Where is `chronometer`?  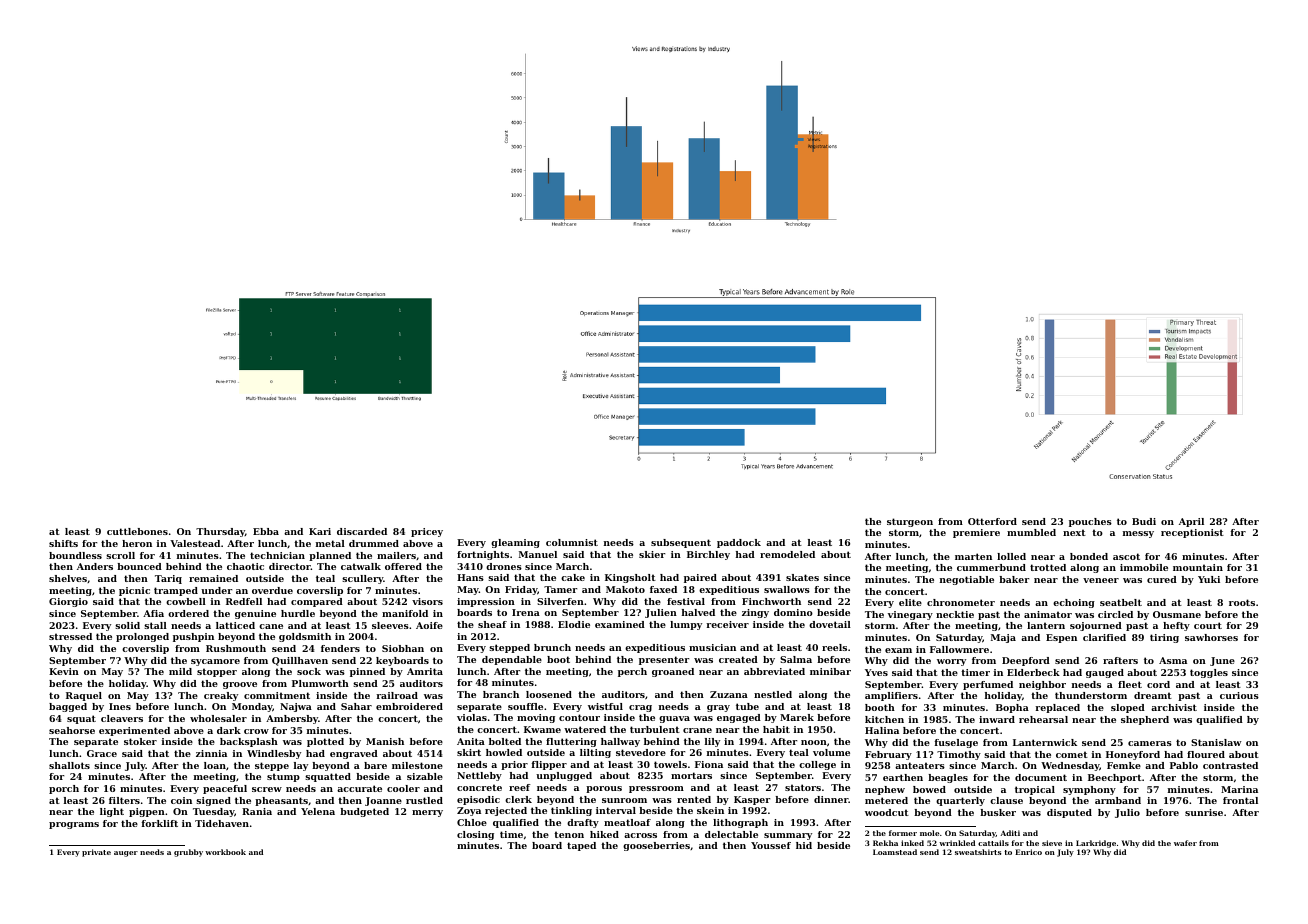
chronometer is located at coordinates (961, 602).
